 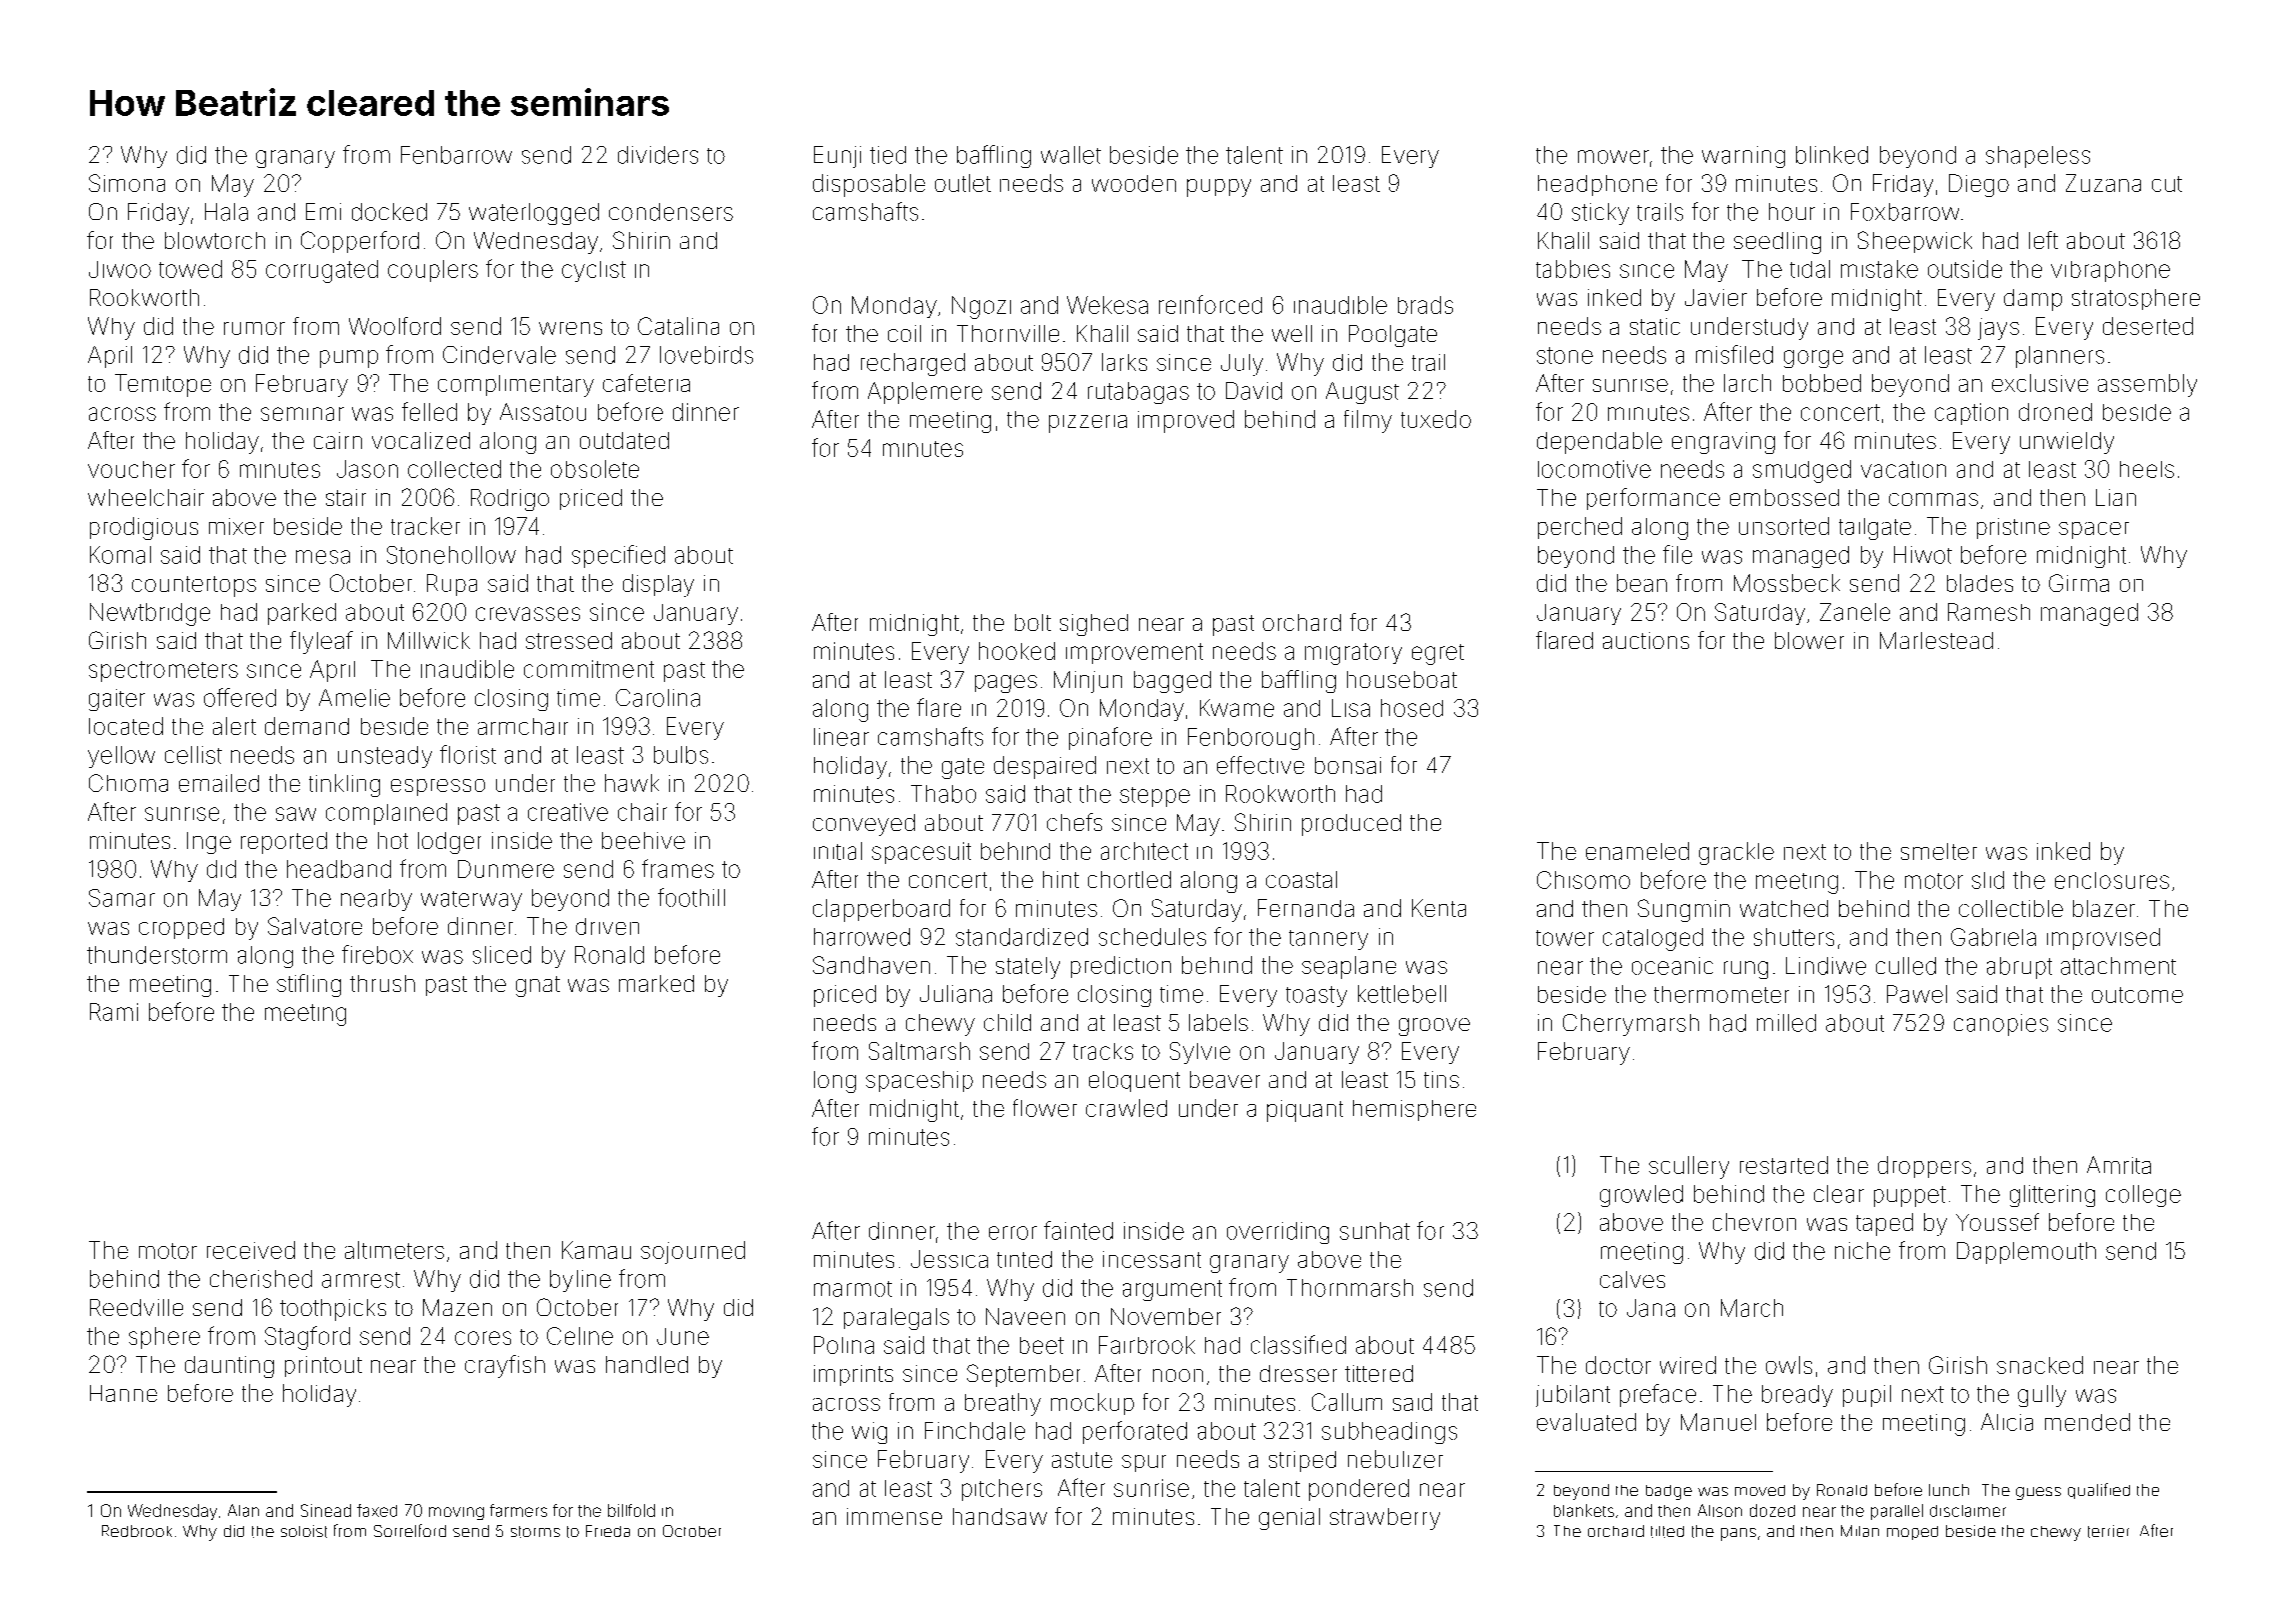 What do you see at coordinates (1736, 853) in the screenshot?
I see `grackle` at bounding box center [1736, 853].
